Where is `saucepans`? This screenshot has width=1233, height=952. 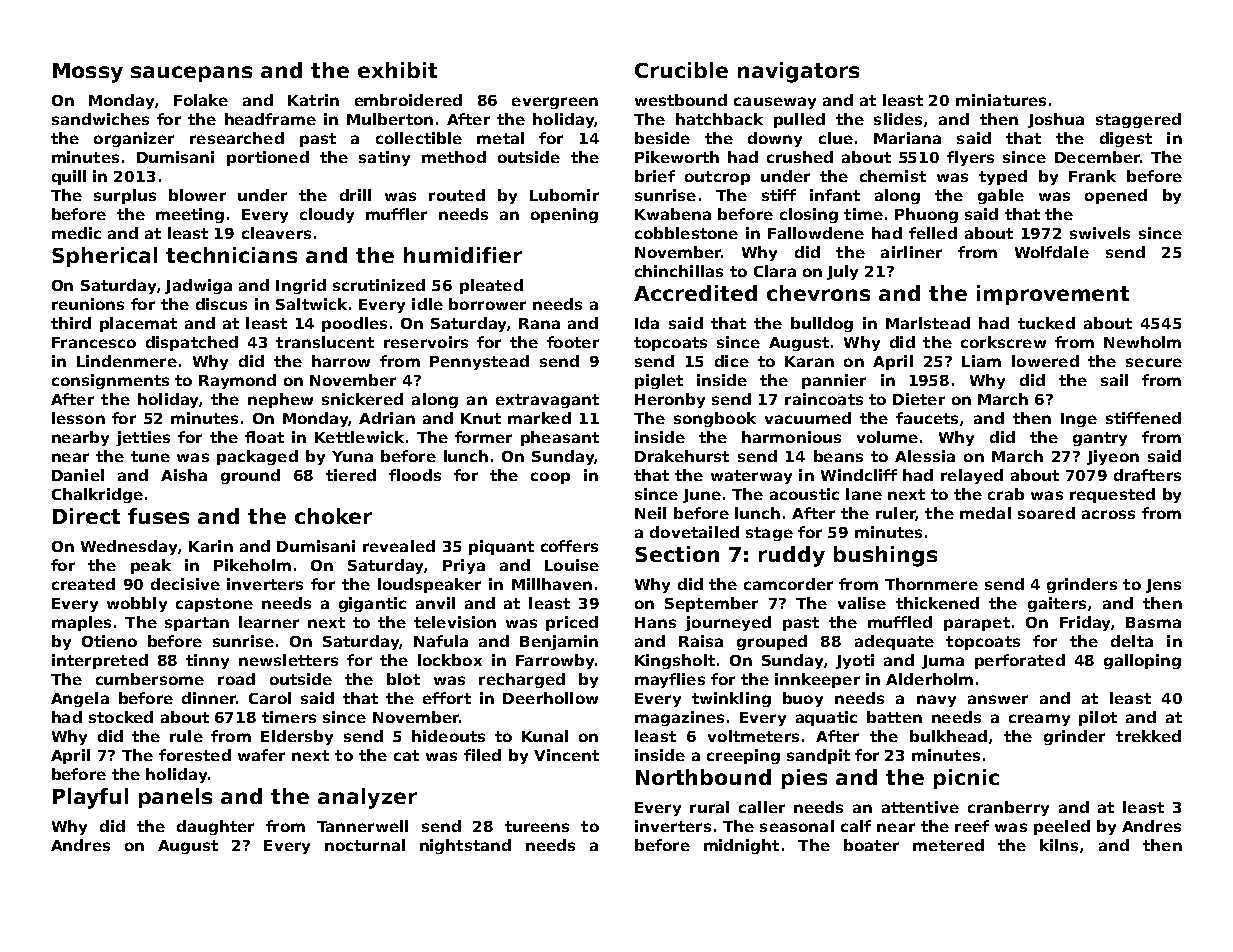
saucepans is located at coordinates (191, 74).
